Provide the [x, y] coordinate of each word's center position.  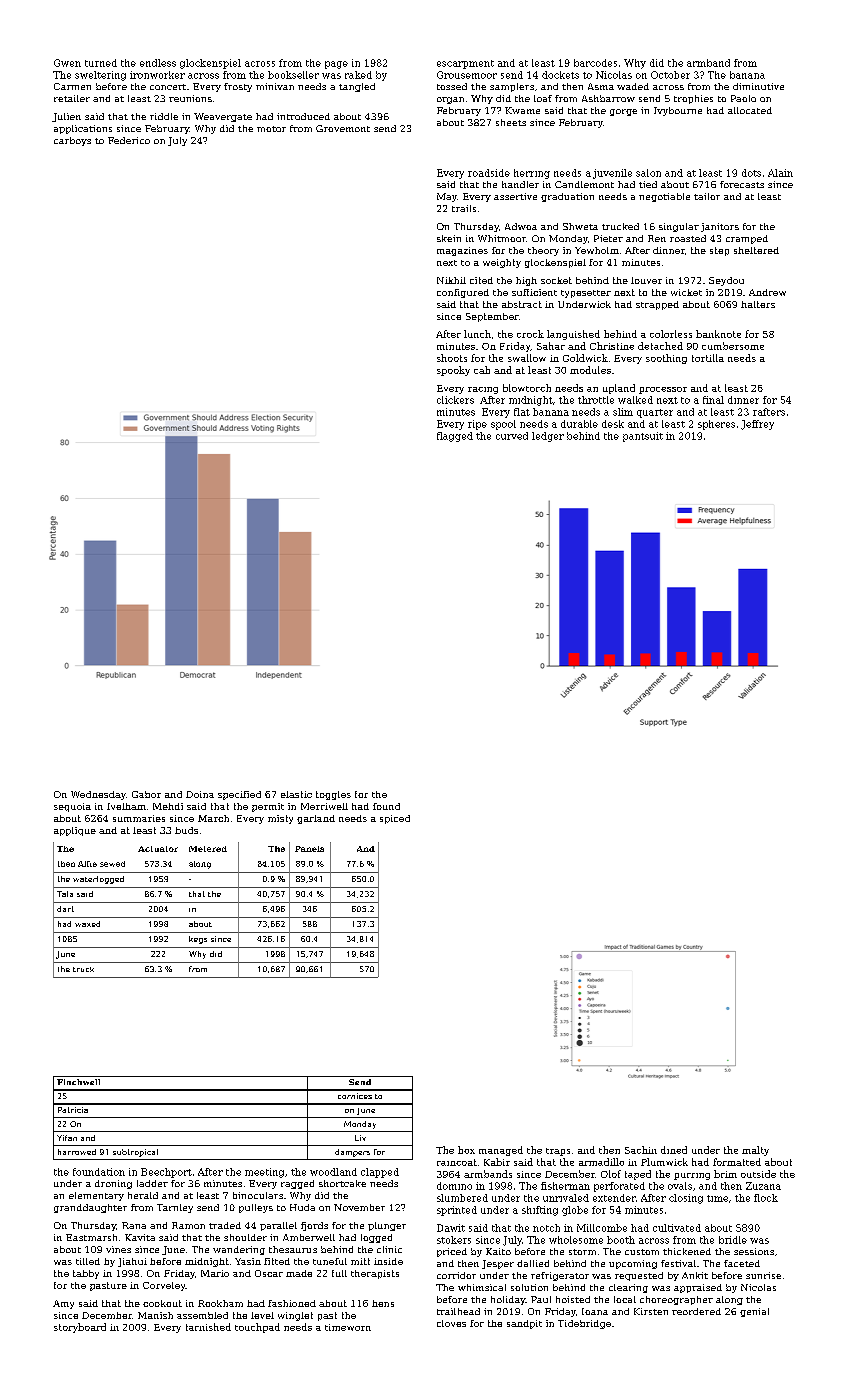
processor [663, 390]
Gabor [146, 794]
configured [463, 293]
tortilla [708, 358]
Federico [129, 140]
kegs [198, 940]
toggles [333, 795]
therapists [375, 1274]
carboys [72, 141]
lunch [477, 334]
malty [755, 1151]
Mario [215, 1273]
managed [501, 1151]
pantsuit [643, 437]
